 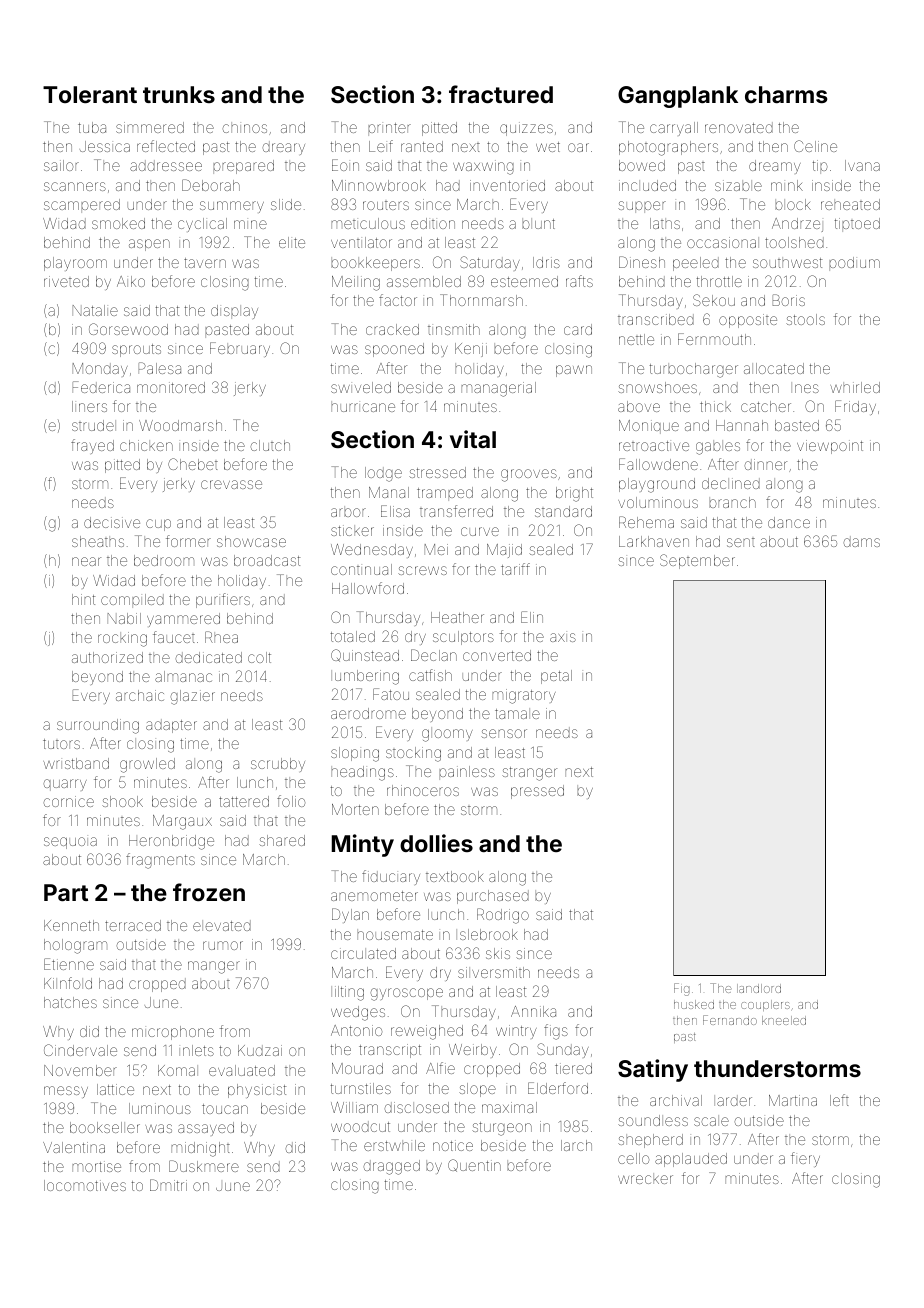 I want to click on fractured, so click(x=501, y=94).
